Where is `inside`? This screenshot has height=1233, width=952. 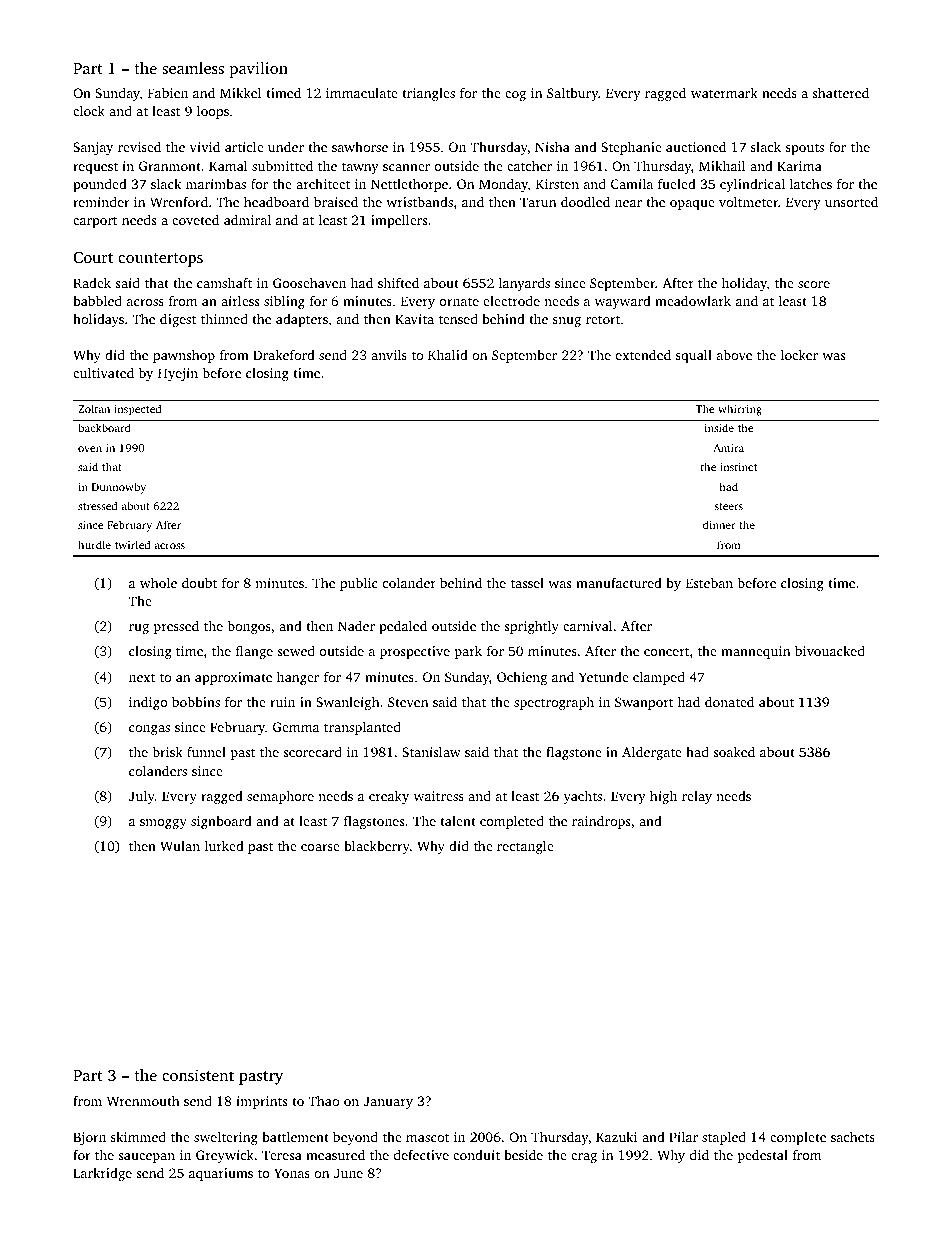 inside is located at coordinates (719, 427).
